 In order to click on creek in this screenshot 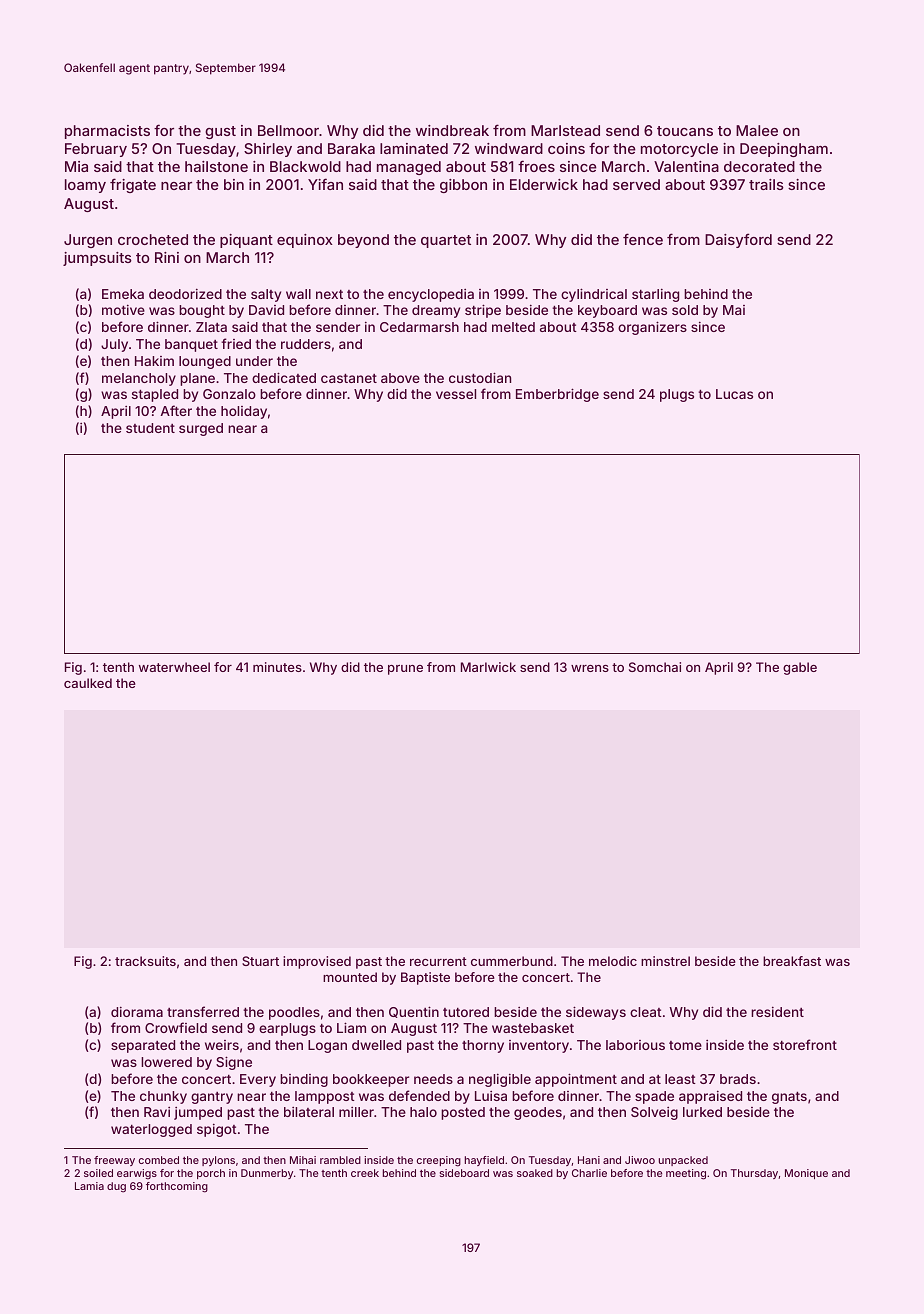, I will do `click(365, 1173)`.
